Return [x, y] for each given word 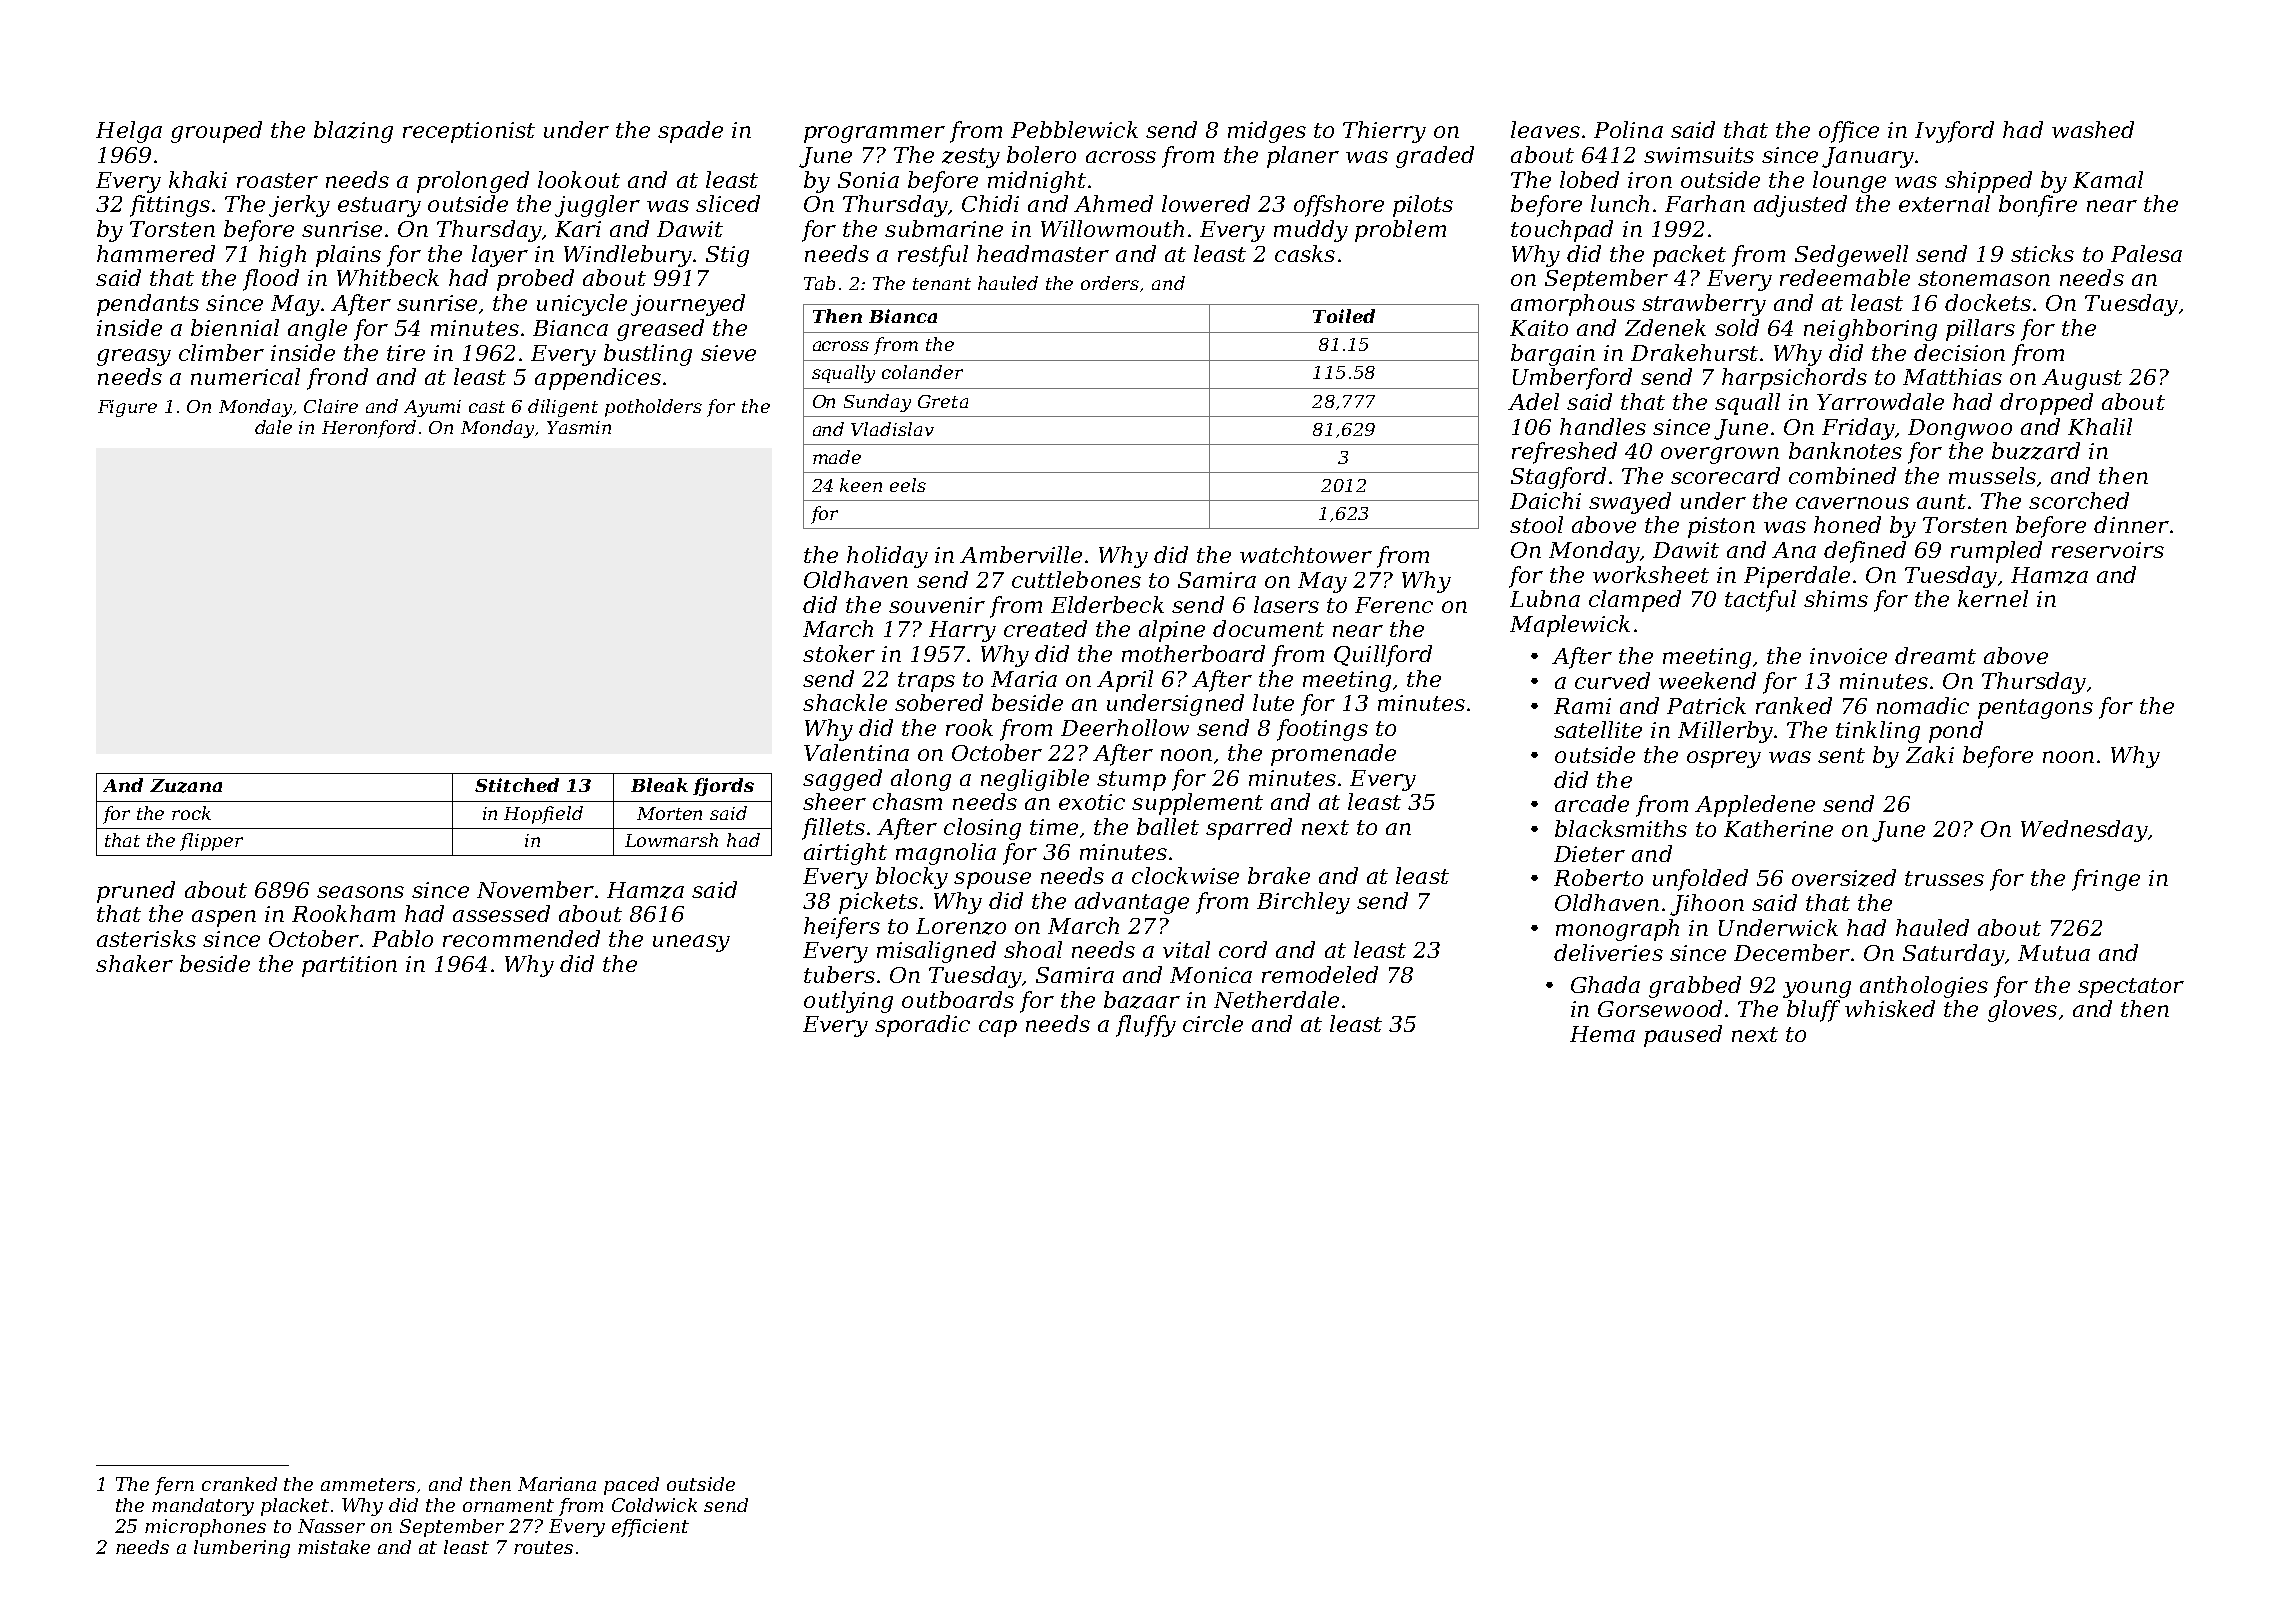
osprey [1724, 759]
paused [1683, 1036]
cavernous [1852, 503]
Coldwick [654, 1505]
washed [2093, 129]
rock [191, 813]
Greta [943, 401]
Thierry [1384, 132]
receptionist [469, 132]
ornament [508, 1505]
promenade [1333, 755]
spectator [2131, 988]
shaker [134, 963]
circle [1213, 1023]
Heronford [369, 429]
